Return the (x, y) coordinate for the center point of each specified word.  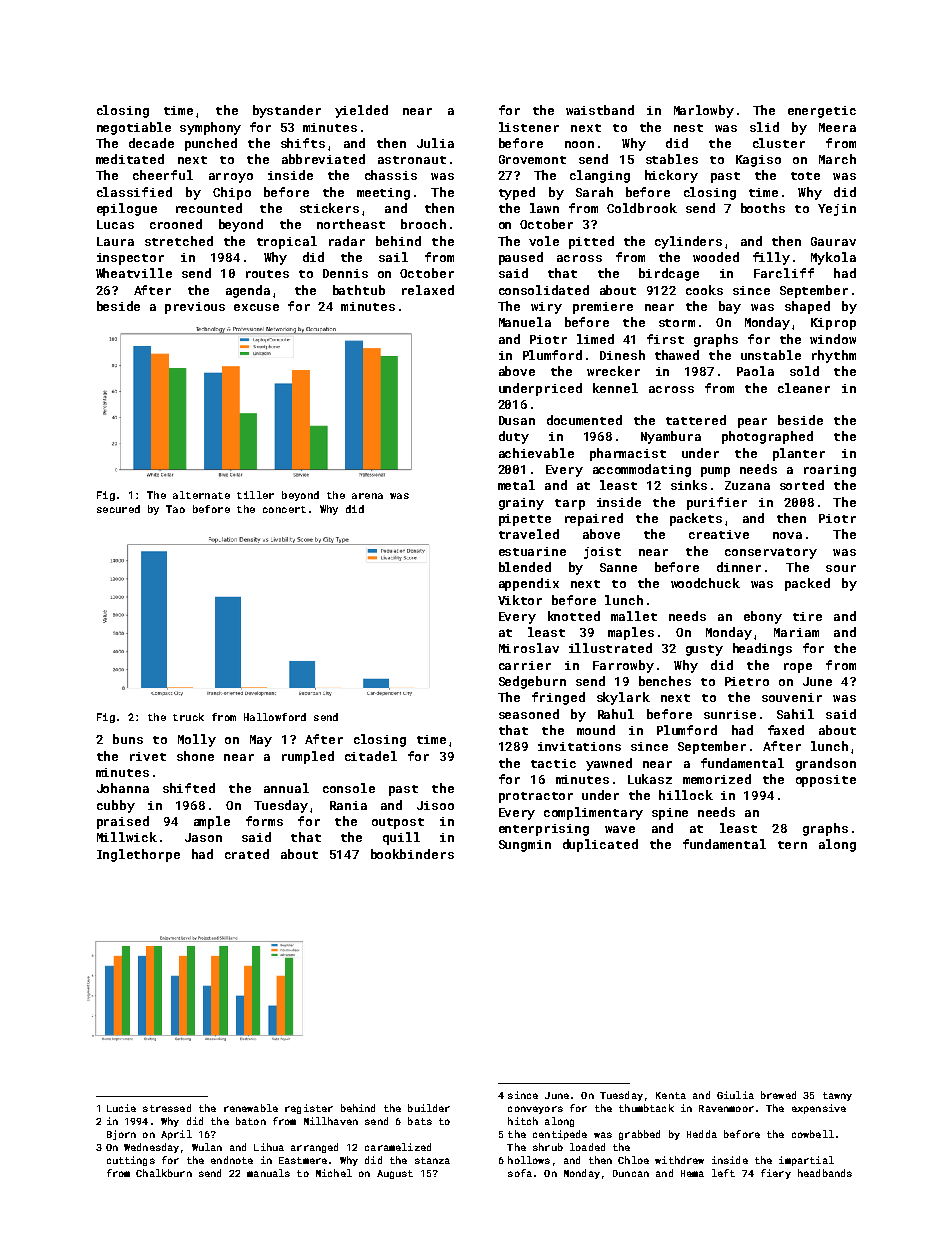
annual (286, 788)
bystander (287, 111)
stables (672, 159)
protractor (536, 797)
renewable (251, 1108)
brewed (778, 1095)
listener (529, 127)
